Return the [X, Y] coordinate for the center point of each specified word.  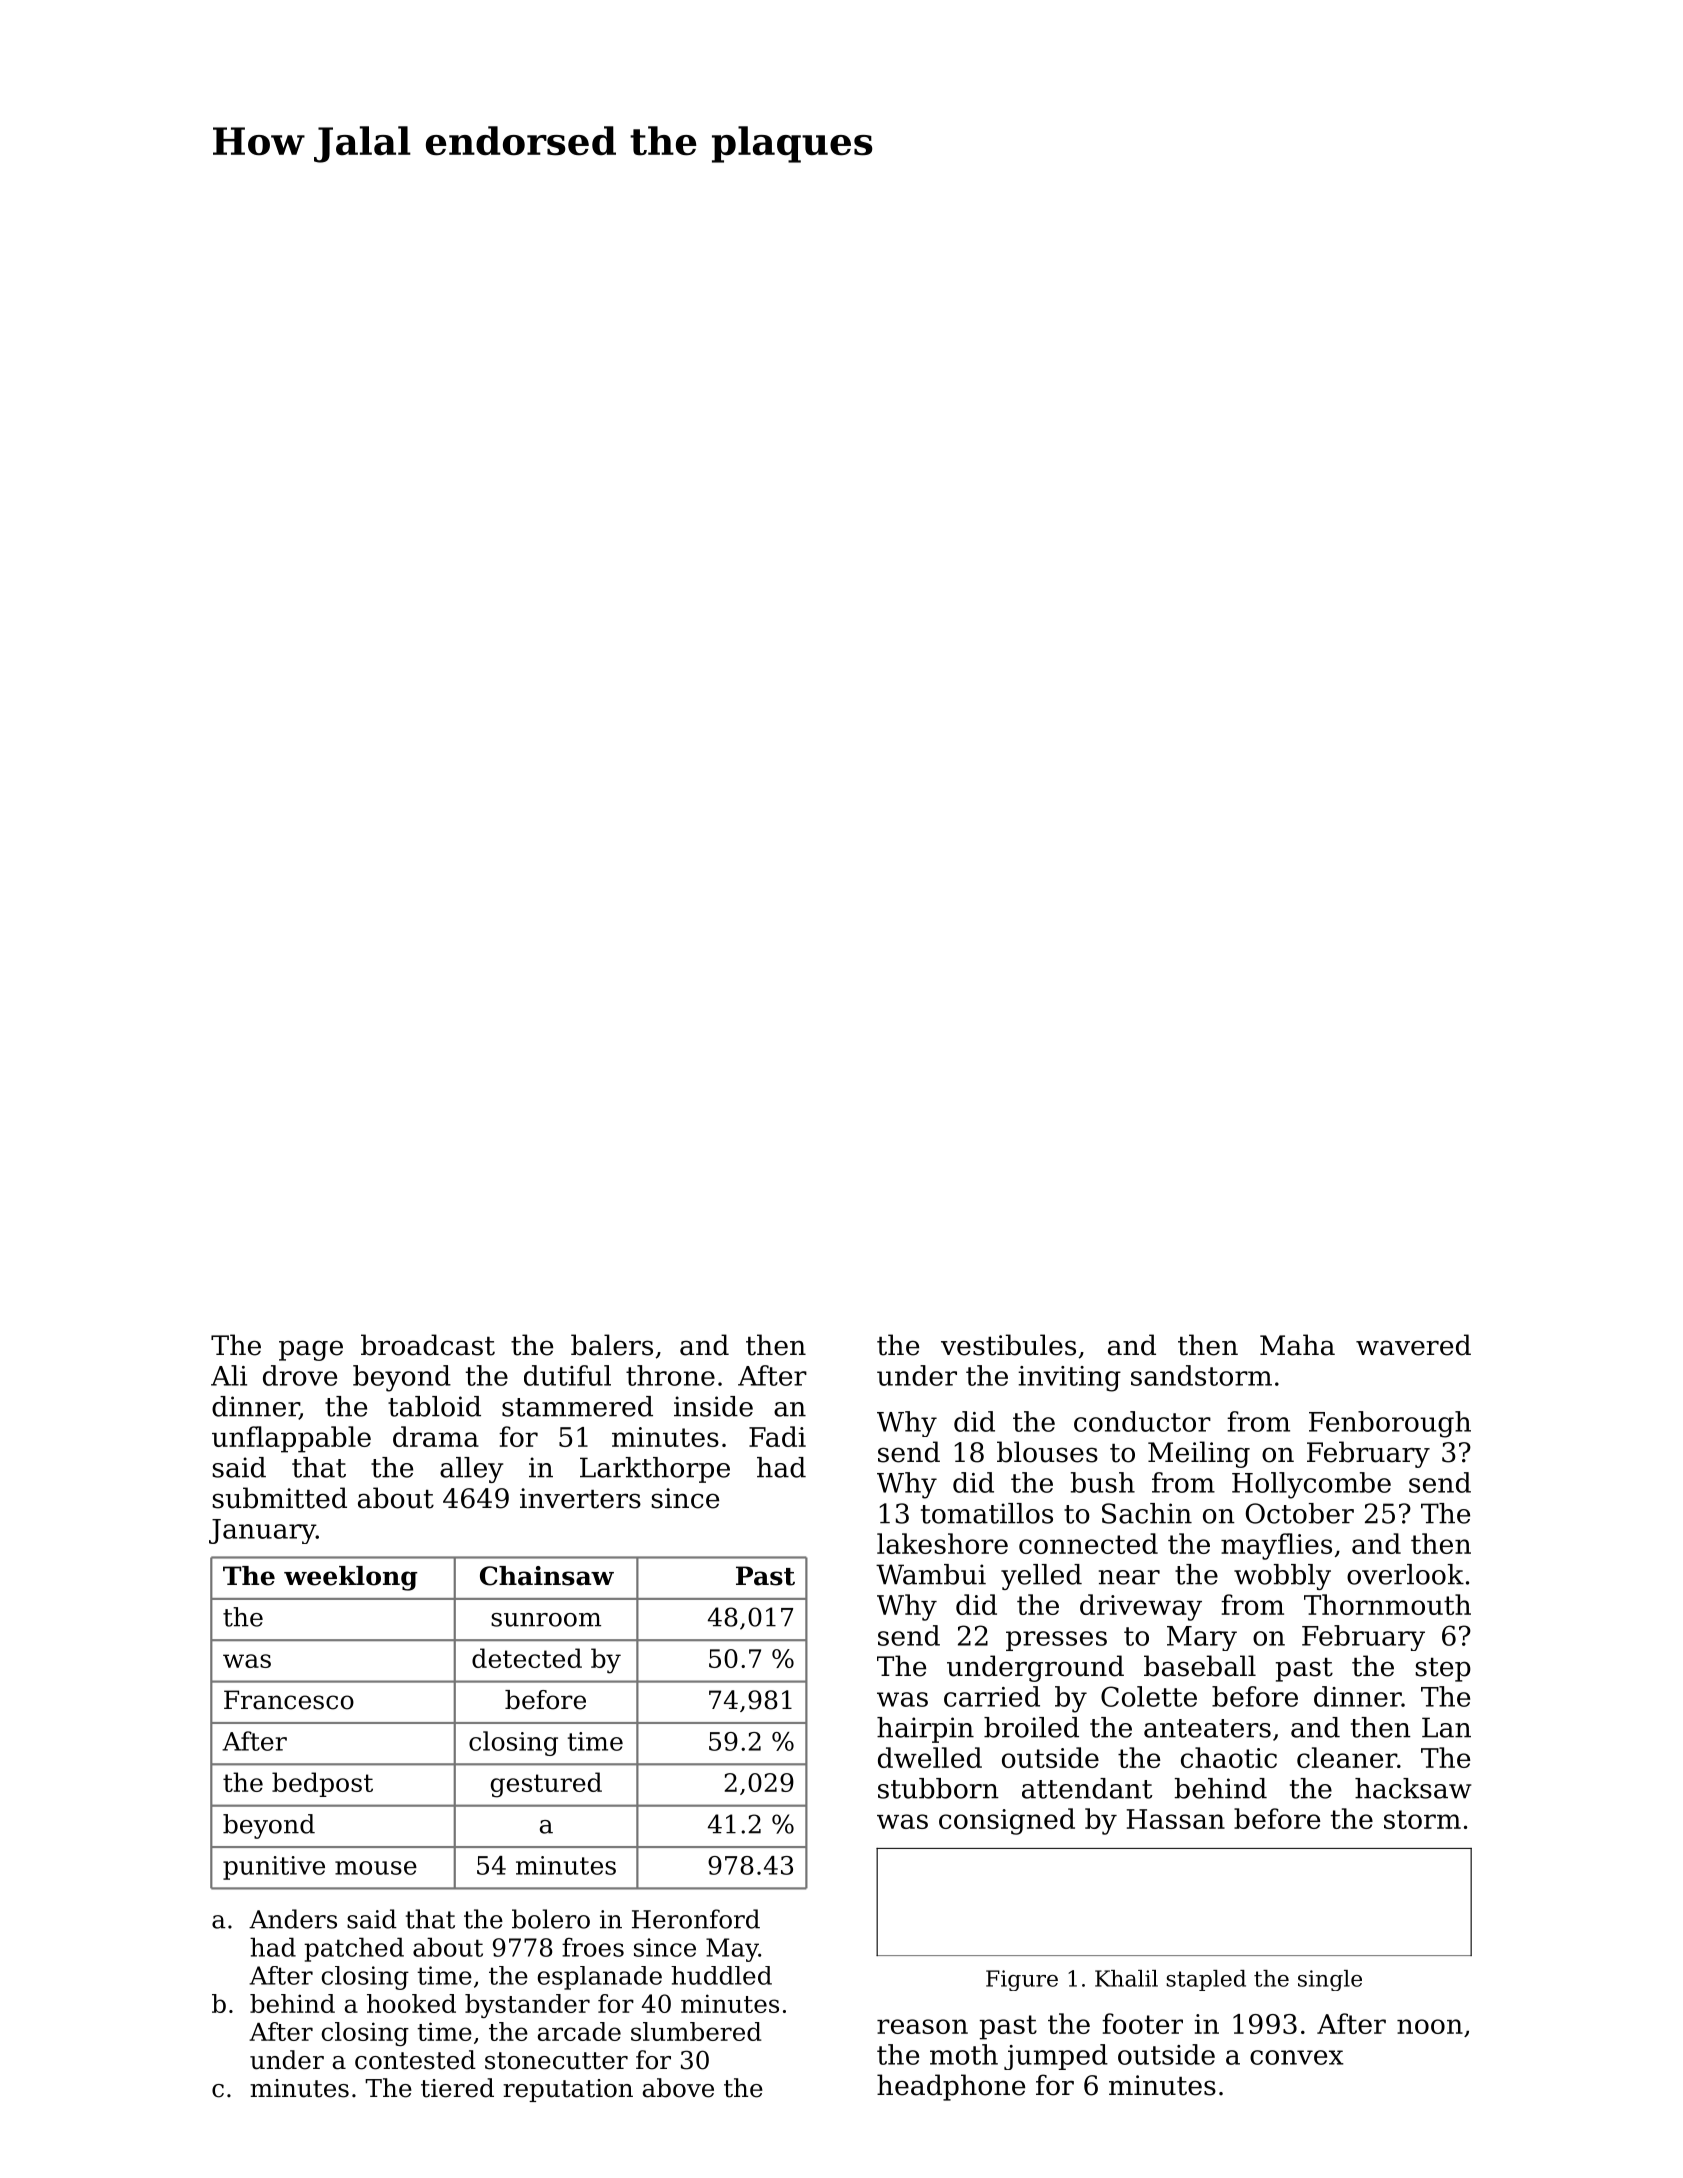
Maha [1297, 1345]
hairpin [925, 1730]
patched [354, 1949]
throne [670, 1375]
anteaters [1207, 1728]
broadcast [428, 1345]
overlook [1405, 1574]
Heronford [696, 1919]
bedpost [322, 1784]
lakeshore [942, 1543]
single [1330, 1980]
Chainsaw [547, 1576]
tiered [457, 2088]
